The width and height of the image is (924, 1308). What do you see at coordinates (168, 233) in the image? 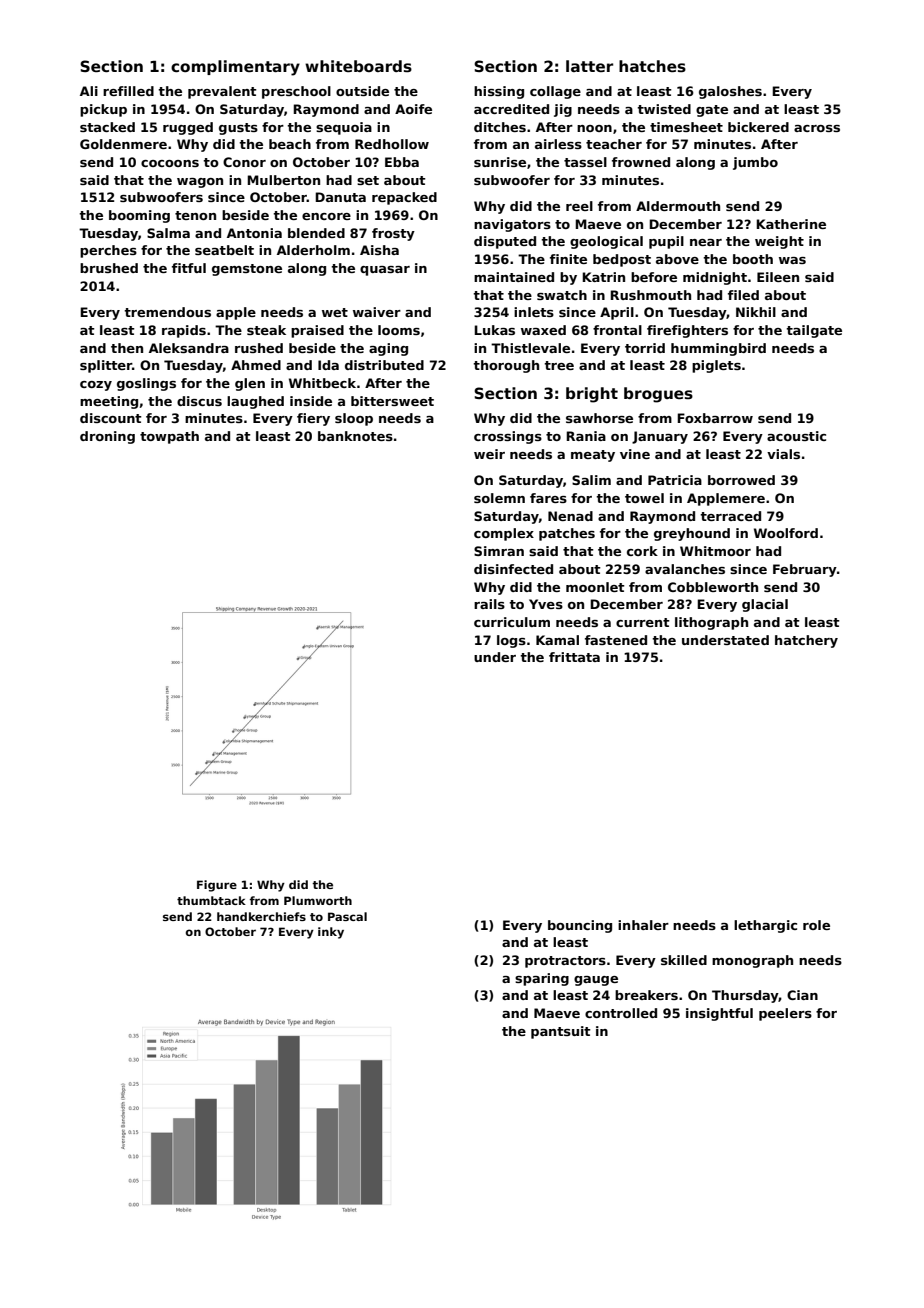
I see `Salma` at bounding box center [168, 233].
